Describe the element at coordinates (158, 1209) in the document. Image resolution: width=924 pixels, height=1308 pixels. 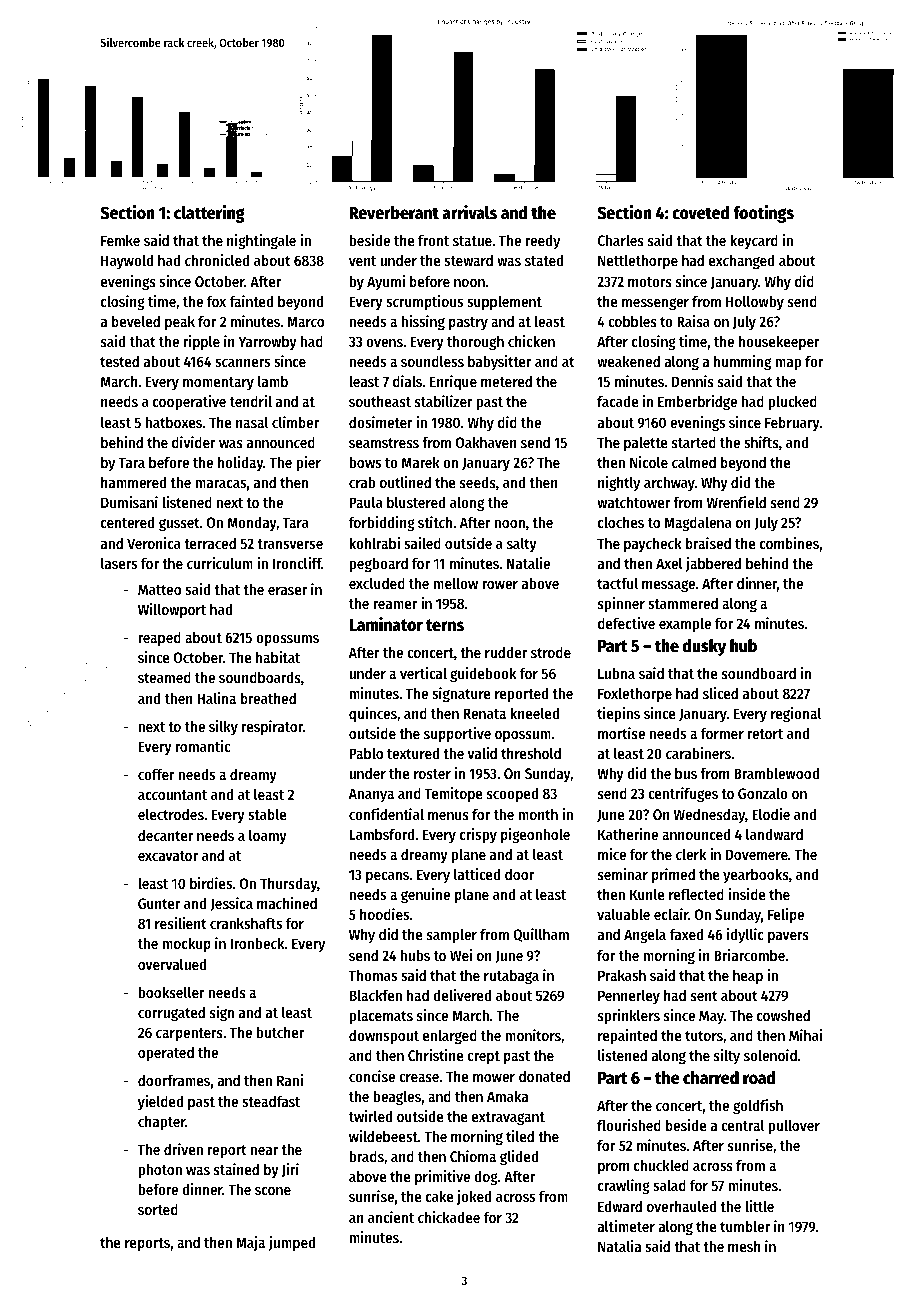
I see `sorted` at that location.
